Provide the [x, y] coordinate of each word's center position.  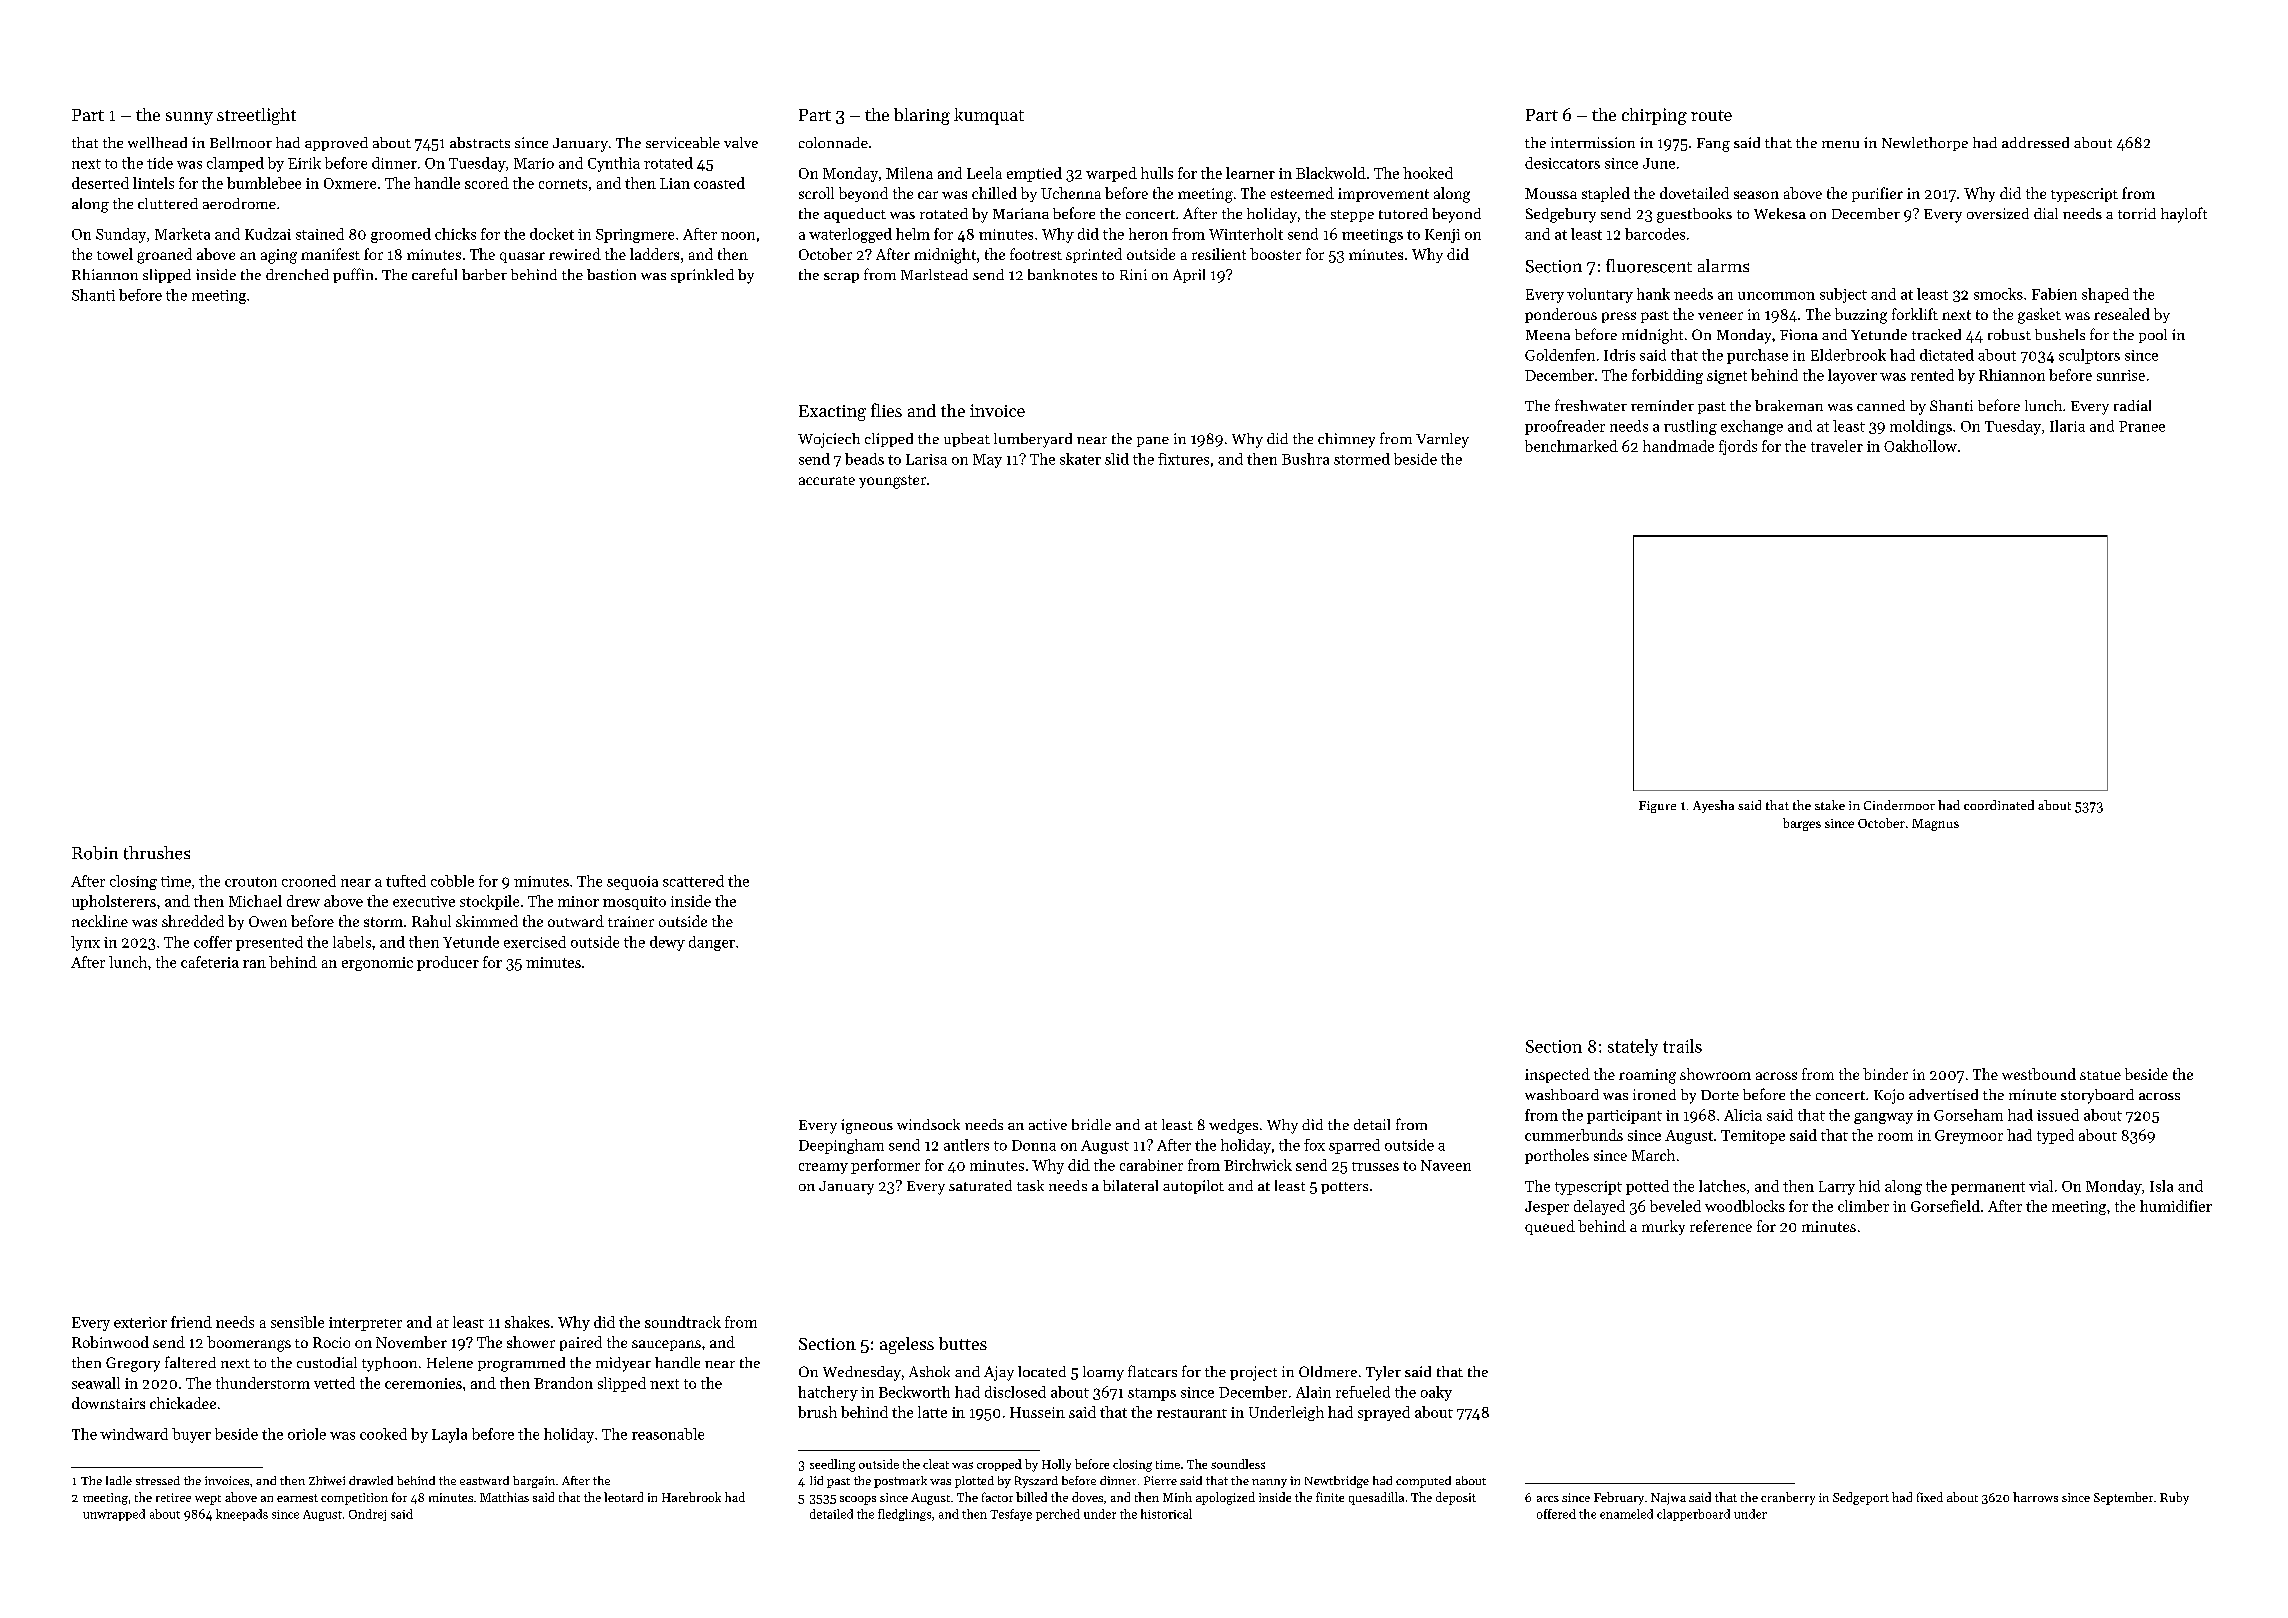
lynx [85, 943]
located [1042, 1371]
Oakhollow [1920, 446]
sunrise [2121, 375]
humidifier [2176, 1206]
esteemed [1302, 193]
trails [1682, 1046]
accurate [827, 480]
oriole [307, 1434]
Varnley [1442, 440]
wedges [1233, 1126]
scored [487, 183]
